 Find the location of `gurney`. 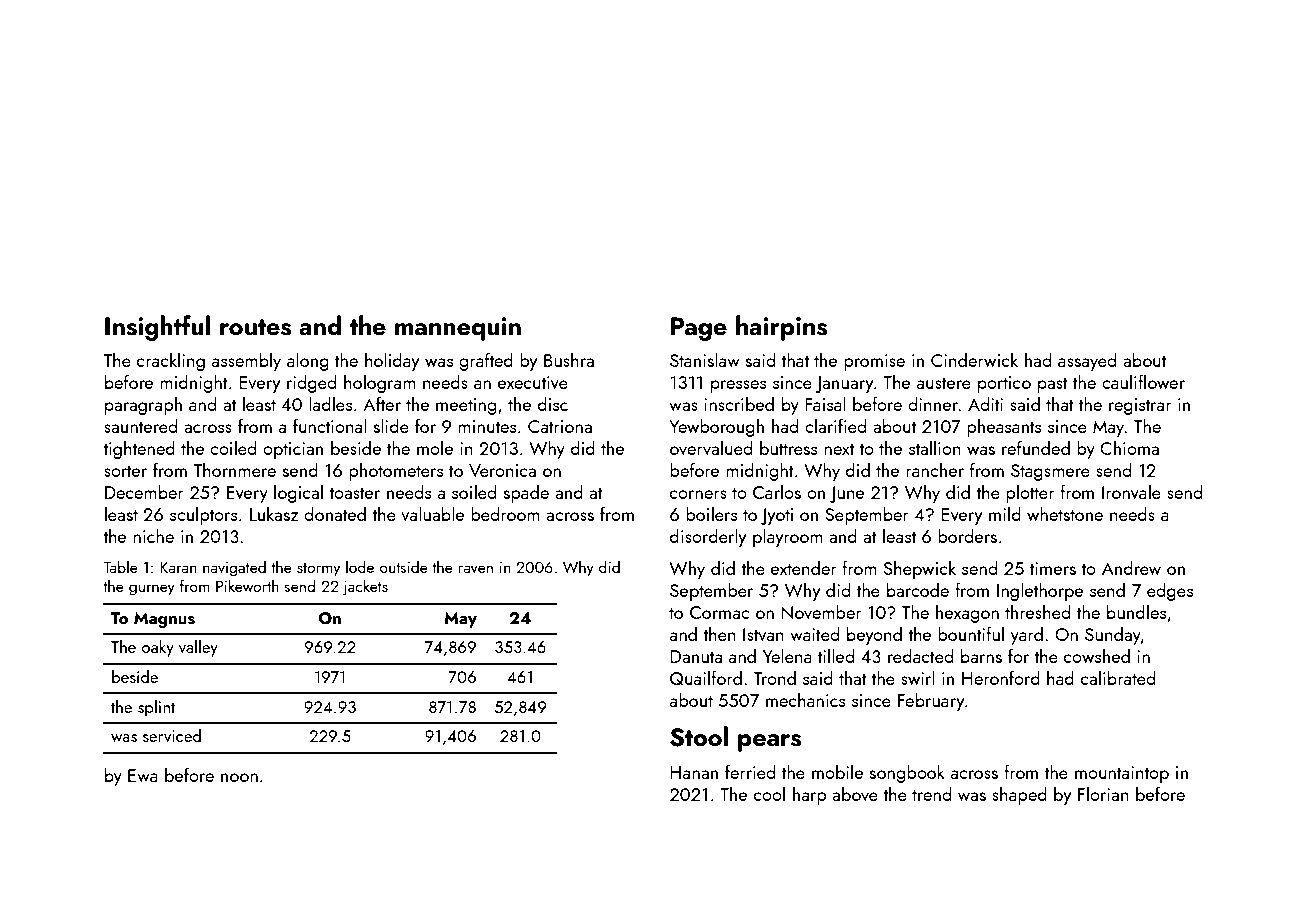

gurney is located at coordinates (152, 590).
